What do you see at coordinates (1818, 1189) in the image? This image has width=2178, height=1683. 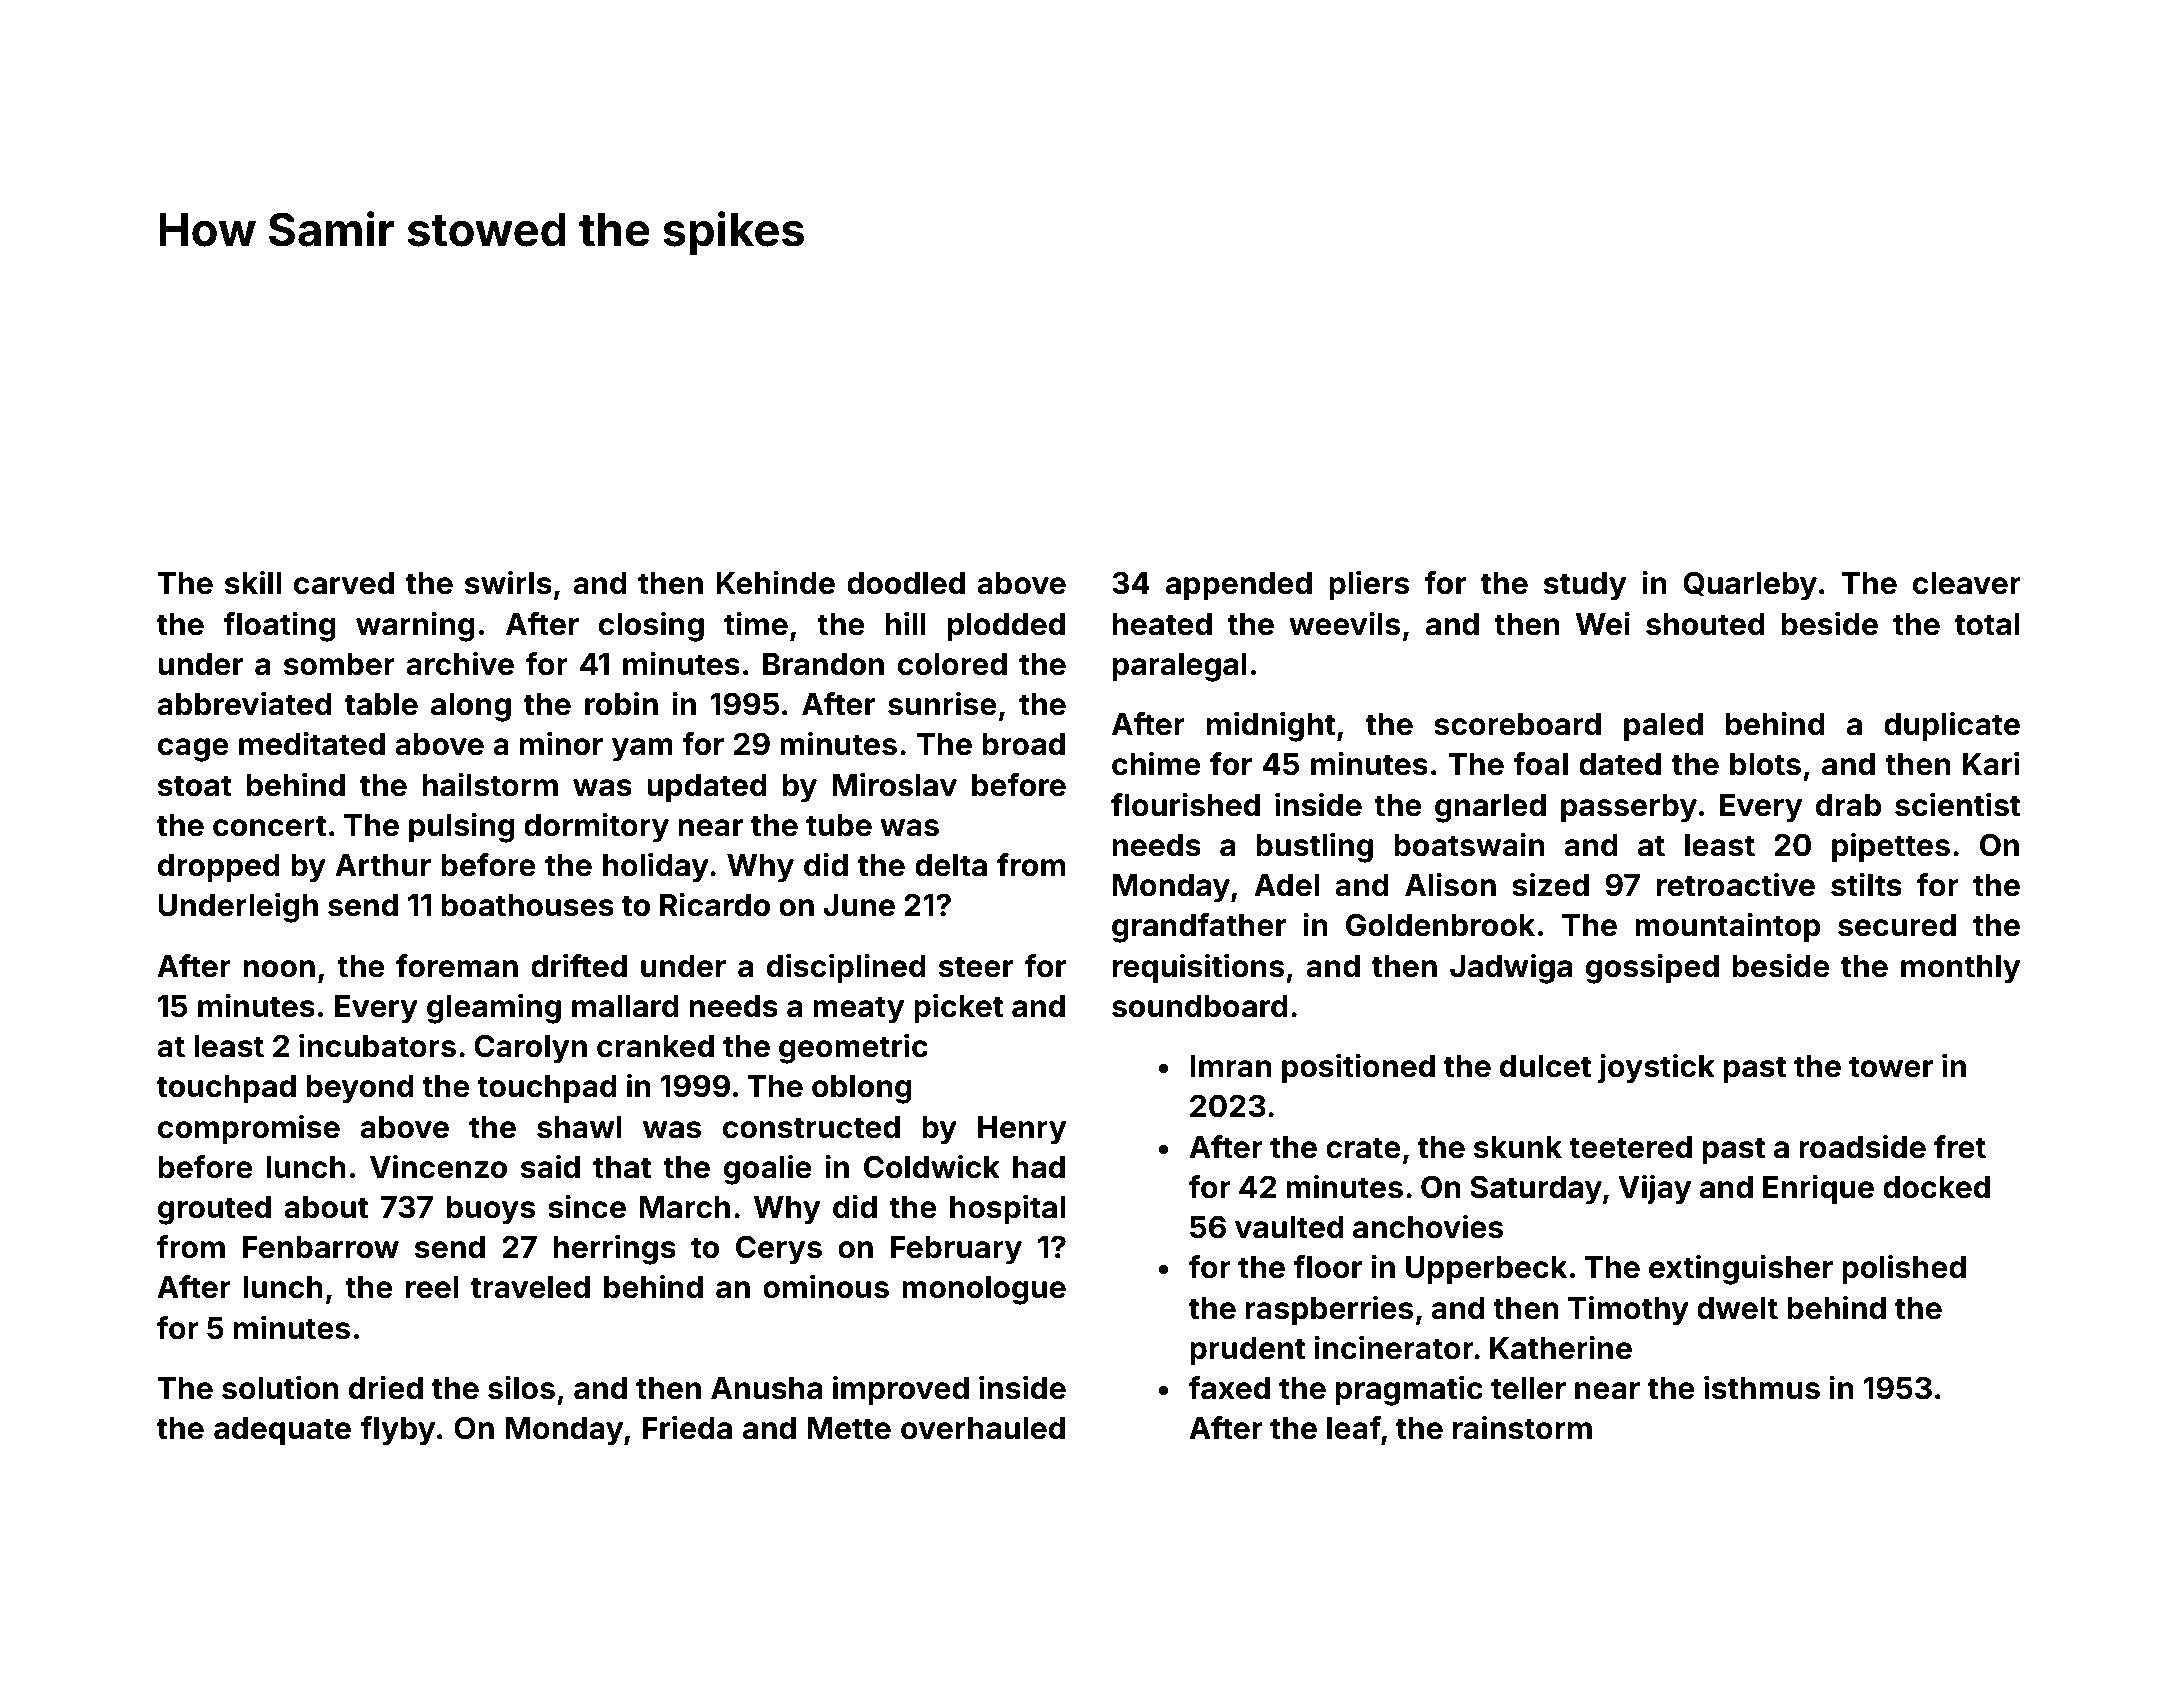 I see `Enrique` at bounding box center [1818, 1189].
